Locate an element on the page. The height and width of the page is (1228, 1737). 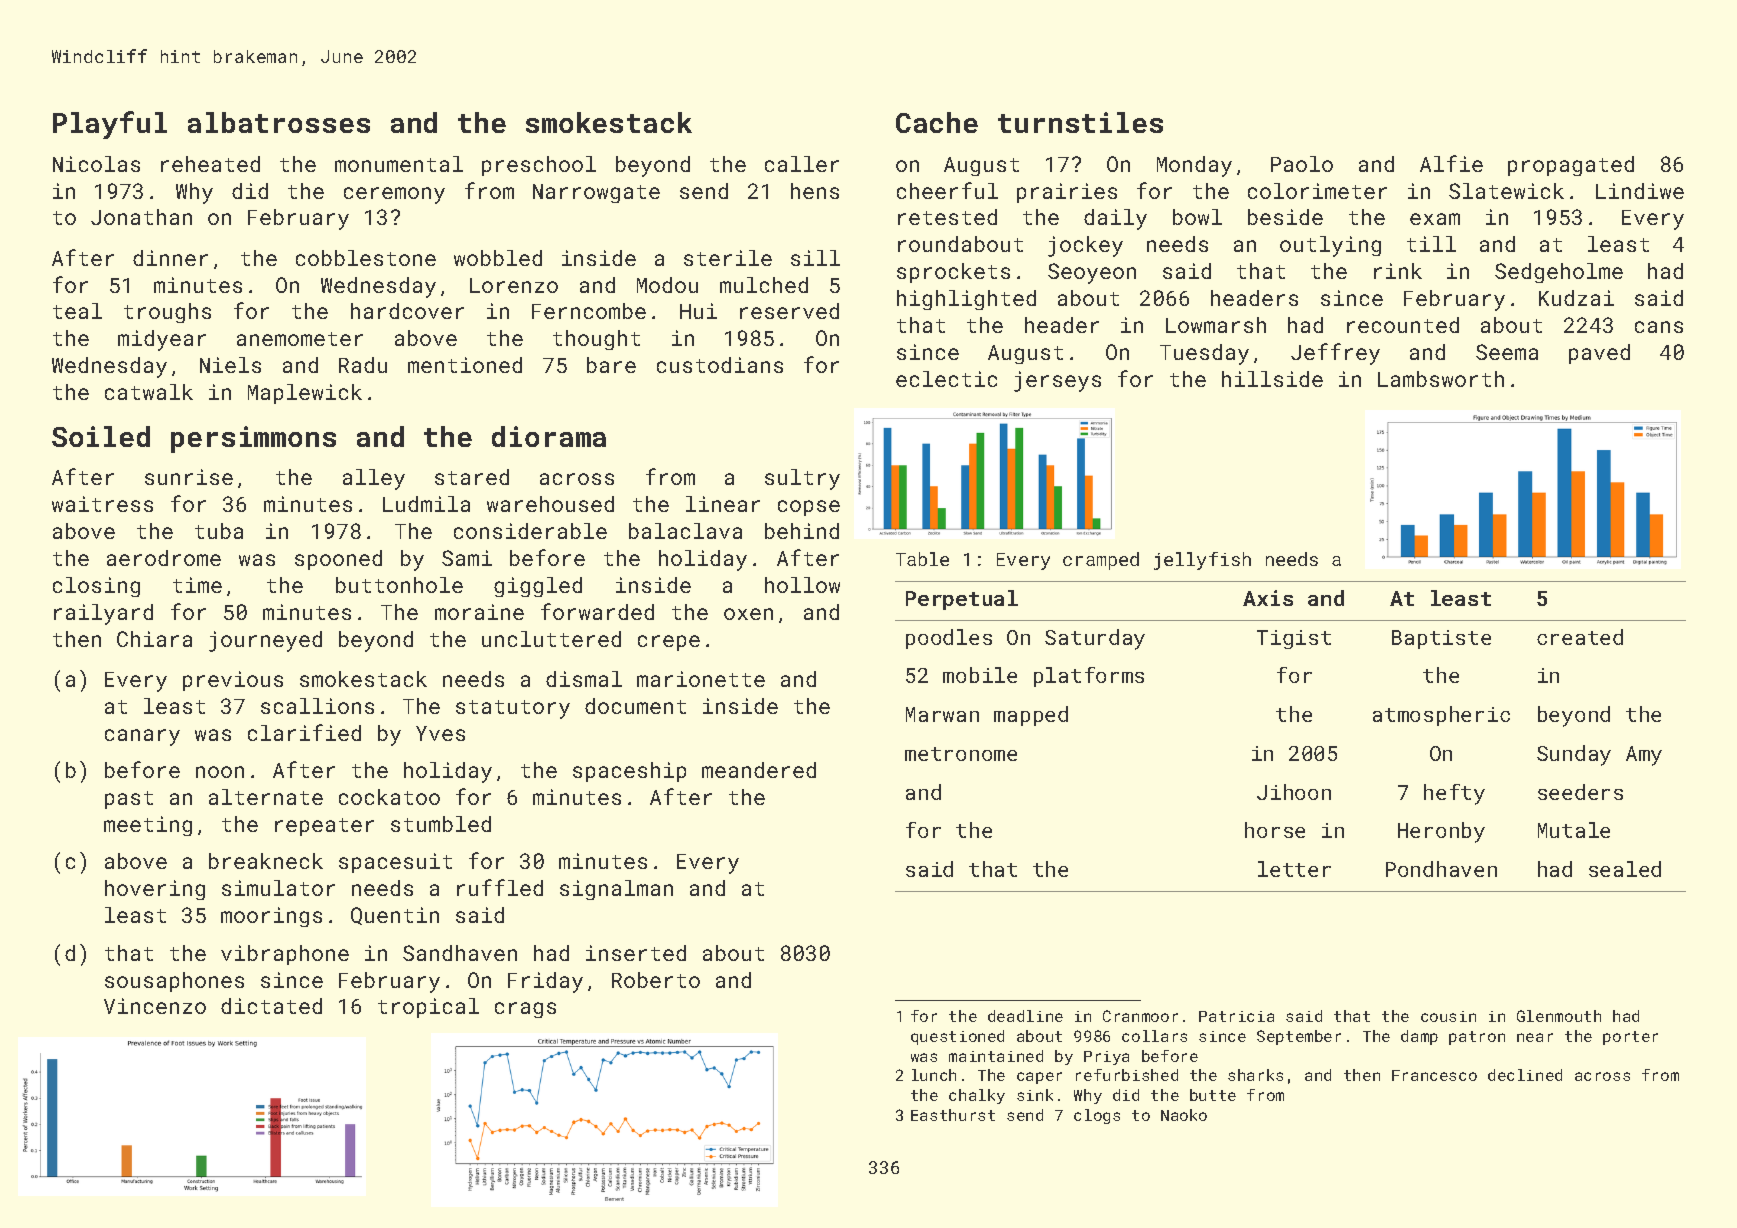
Narrowgate is located at coordinates (596, 193).
